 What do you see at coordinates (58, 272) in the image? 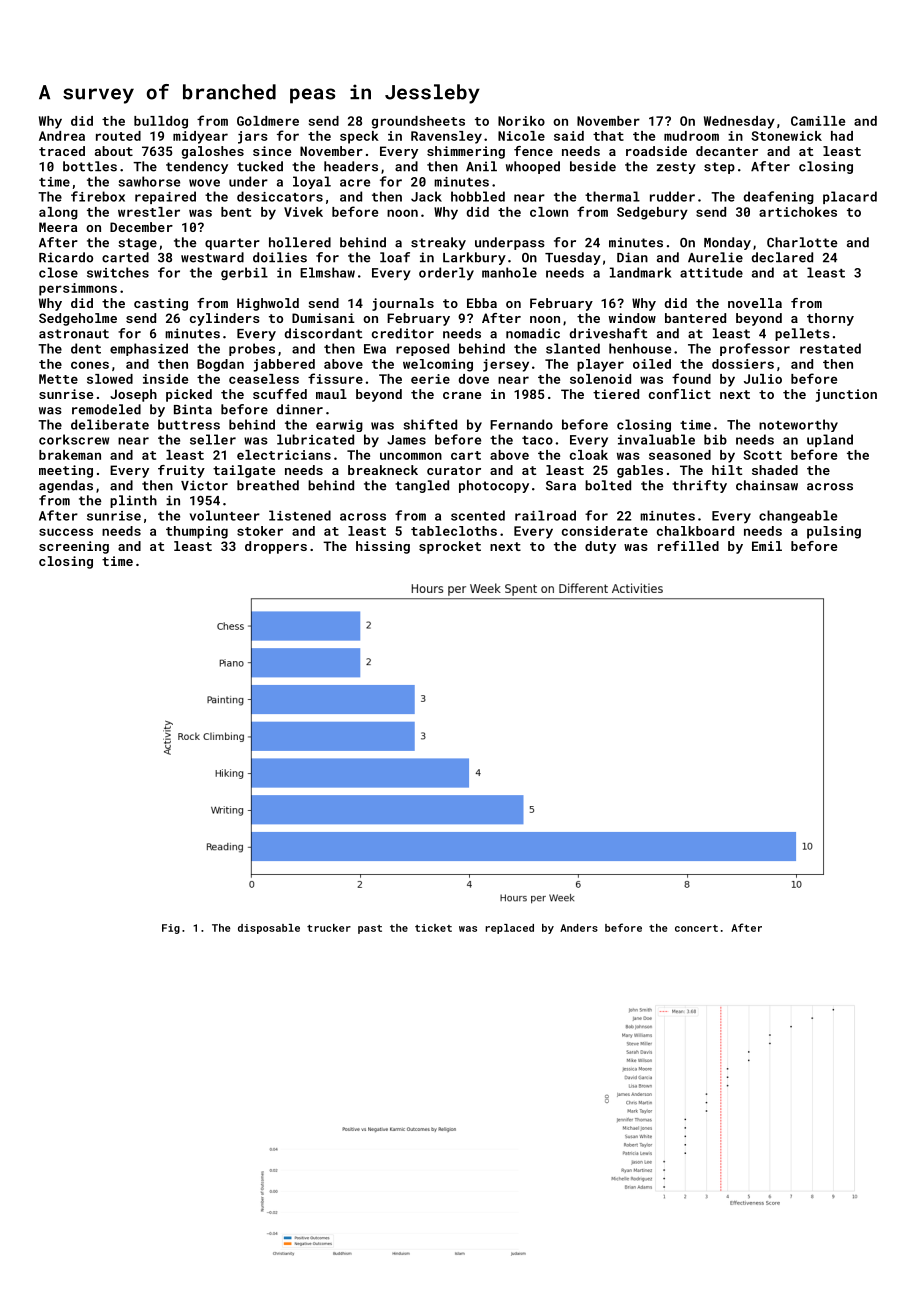
I see `close` at bounding box center [58, 272].
